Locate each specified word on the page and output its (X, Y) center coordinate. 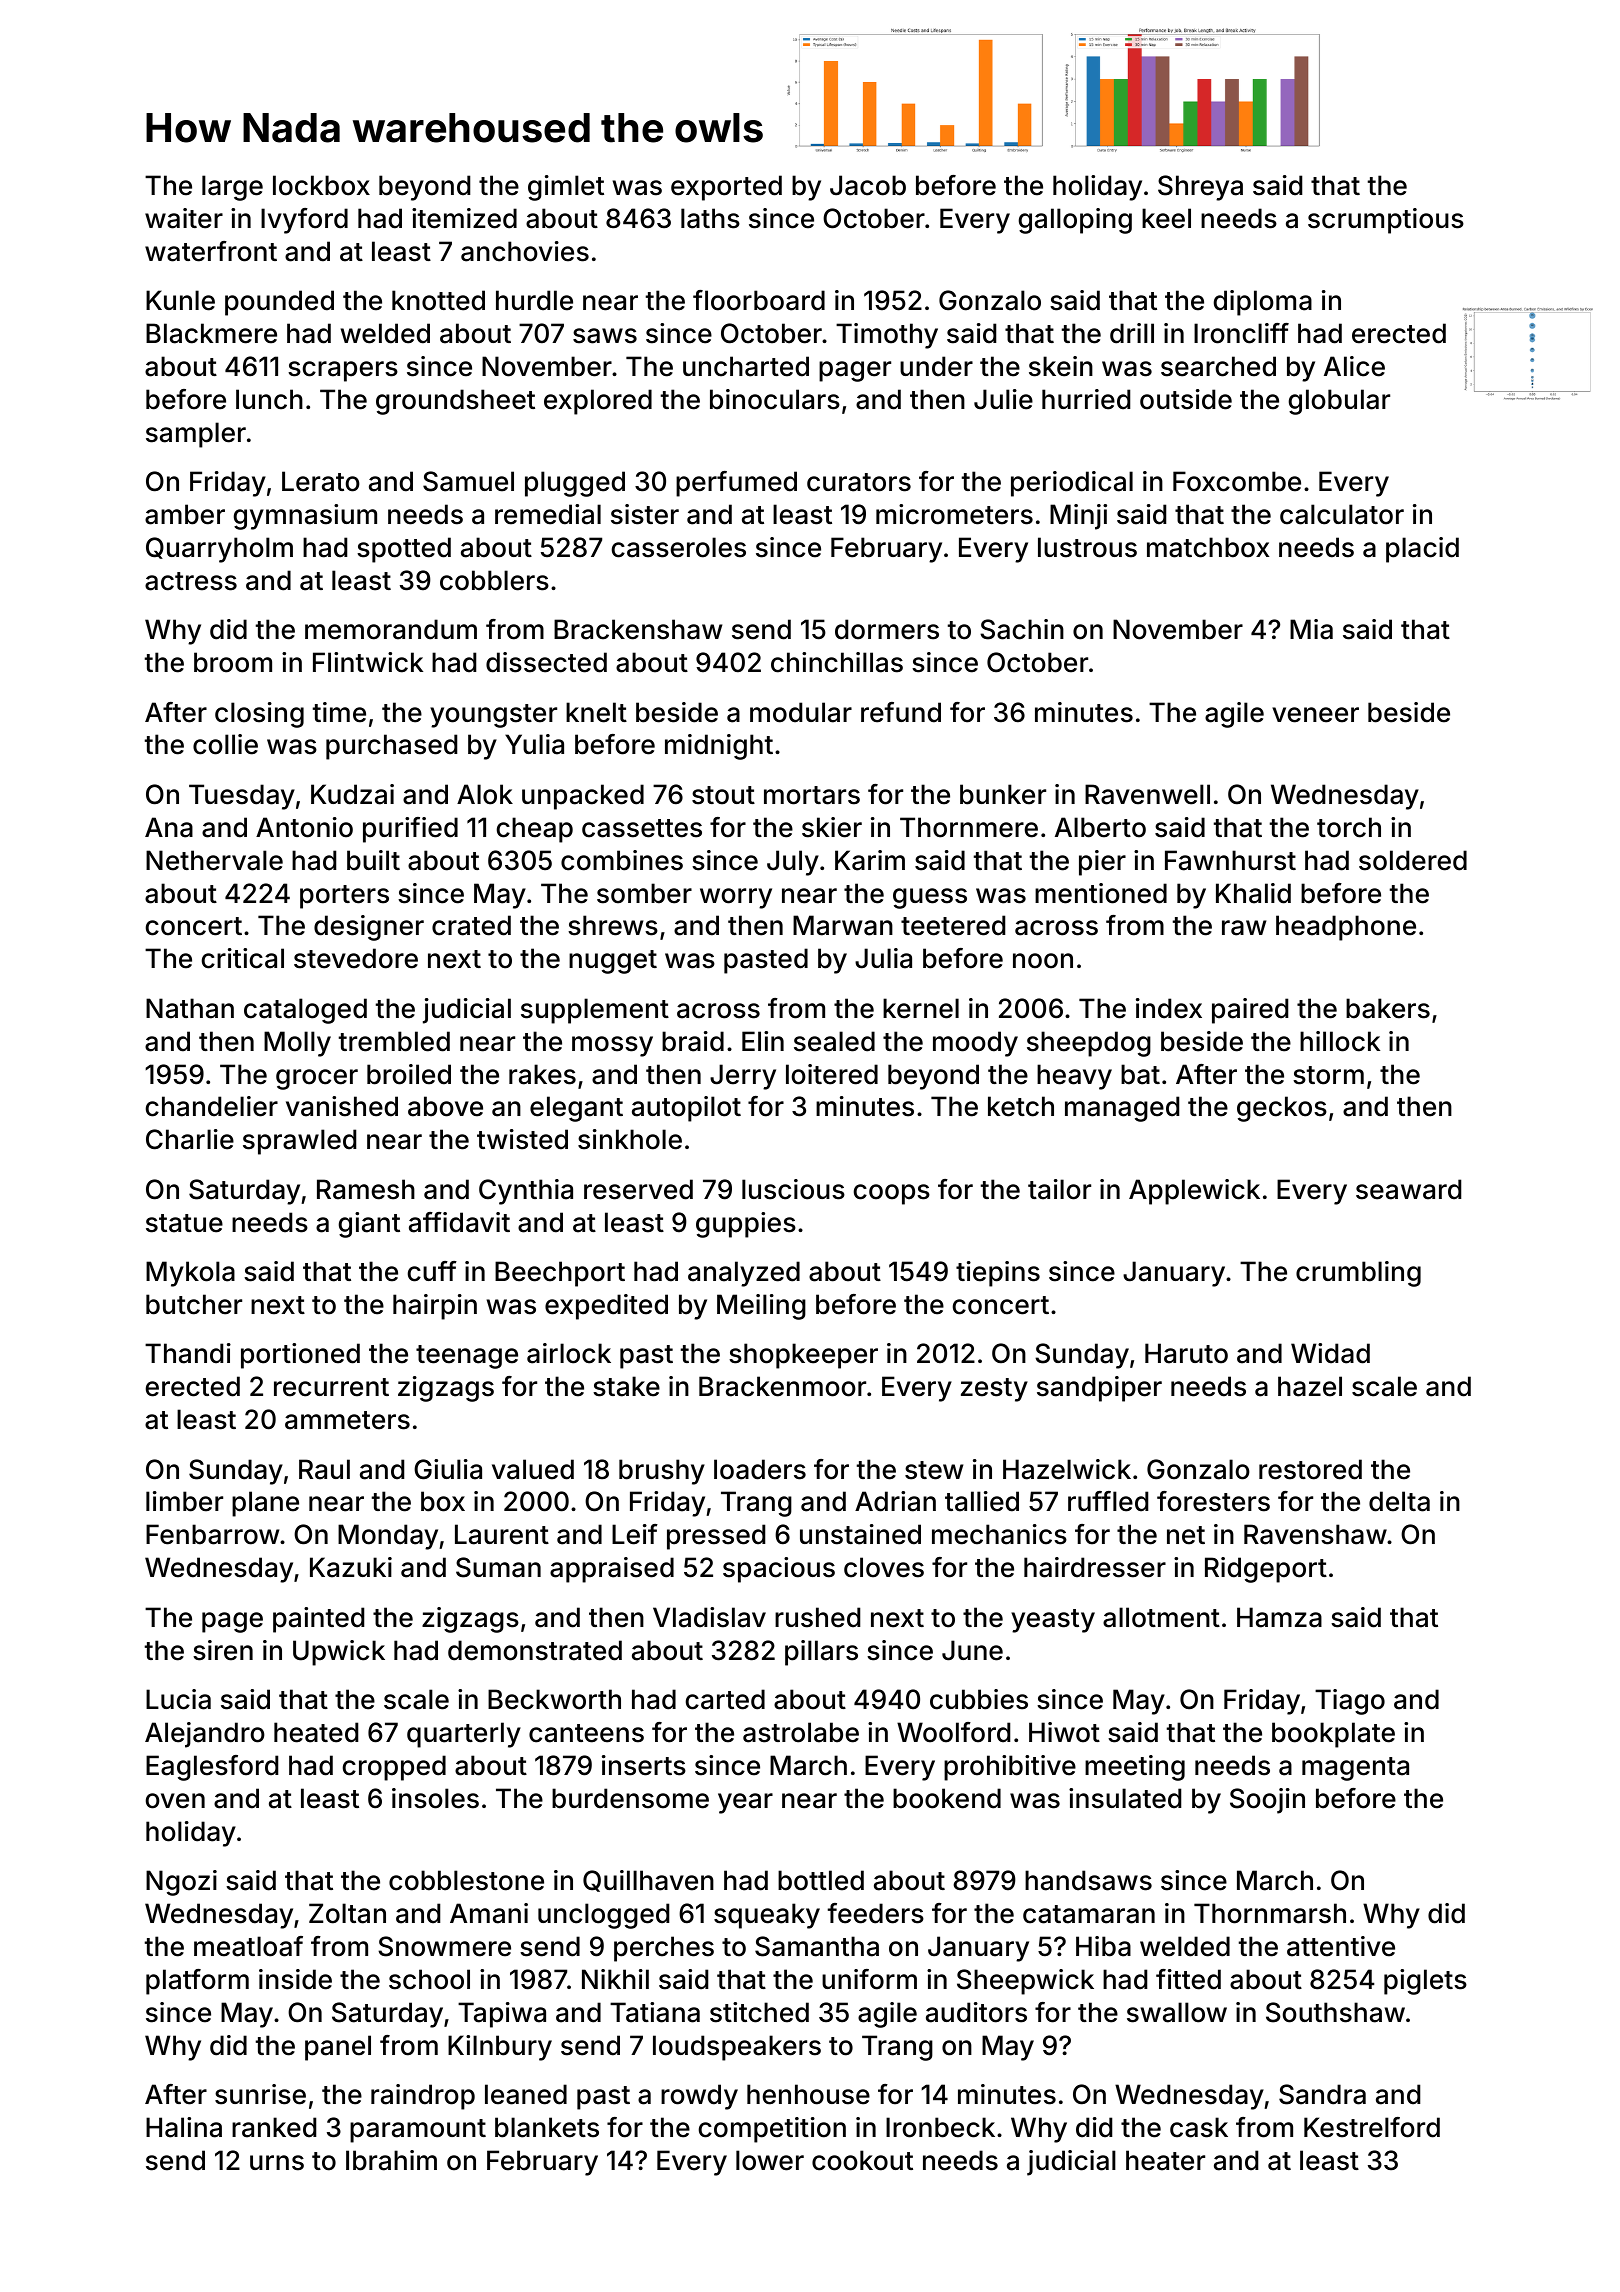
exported (726, 188)
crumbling (1358, 1274)
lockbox (321, 185)
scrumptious (1386, 221)
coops (892, 1194)
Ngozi (181, 1883)
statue (184, 1223)
